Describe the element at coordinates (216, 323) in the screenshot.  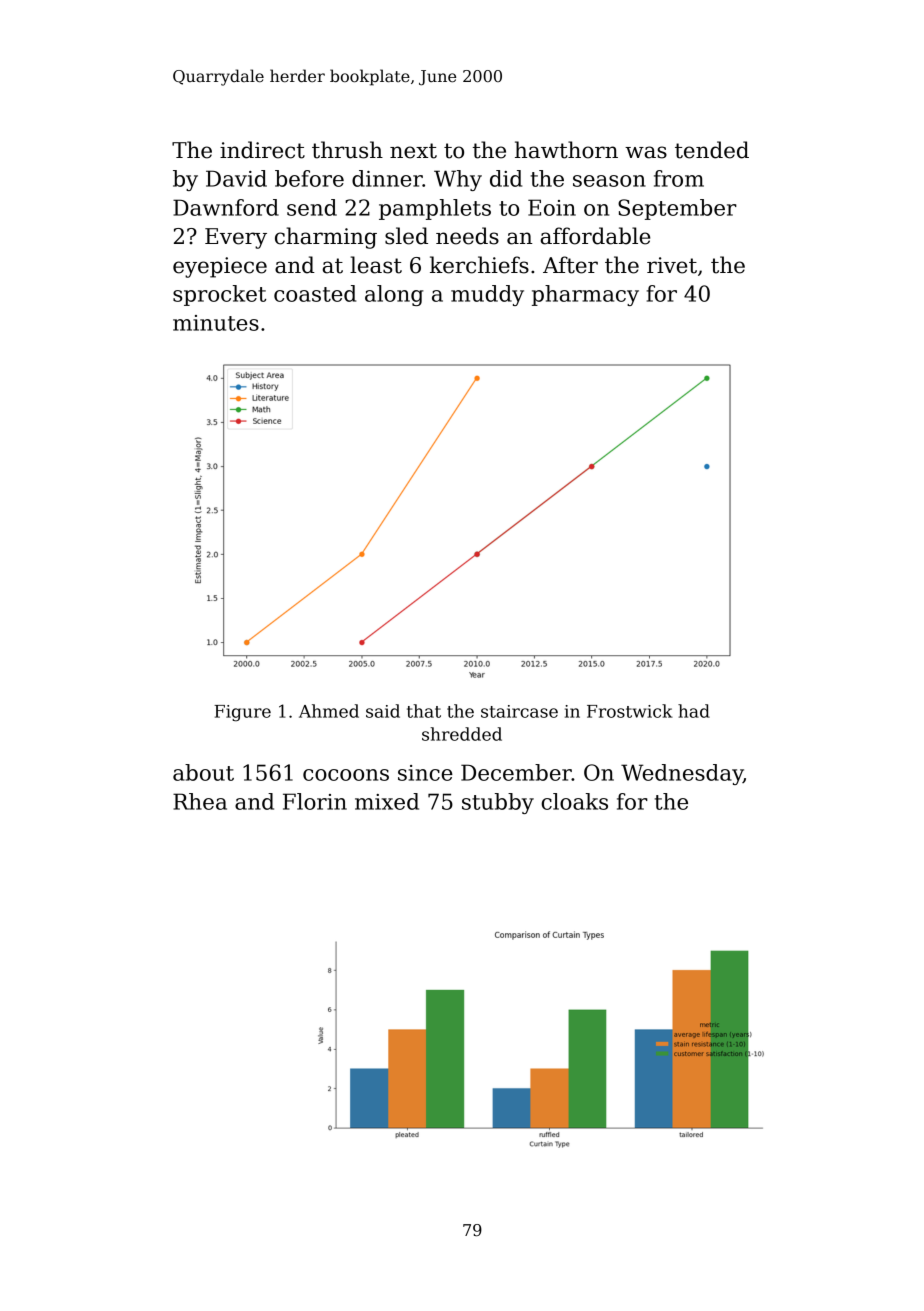
I see `minutes` at that location.
